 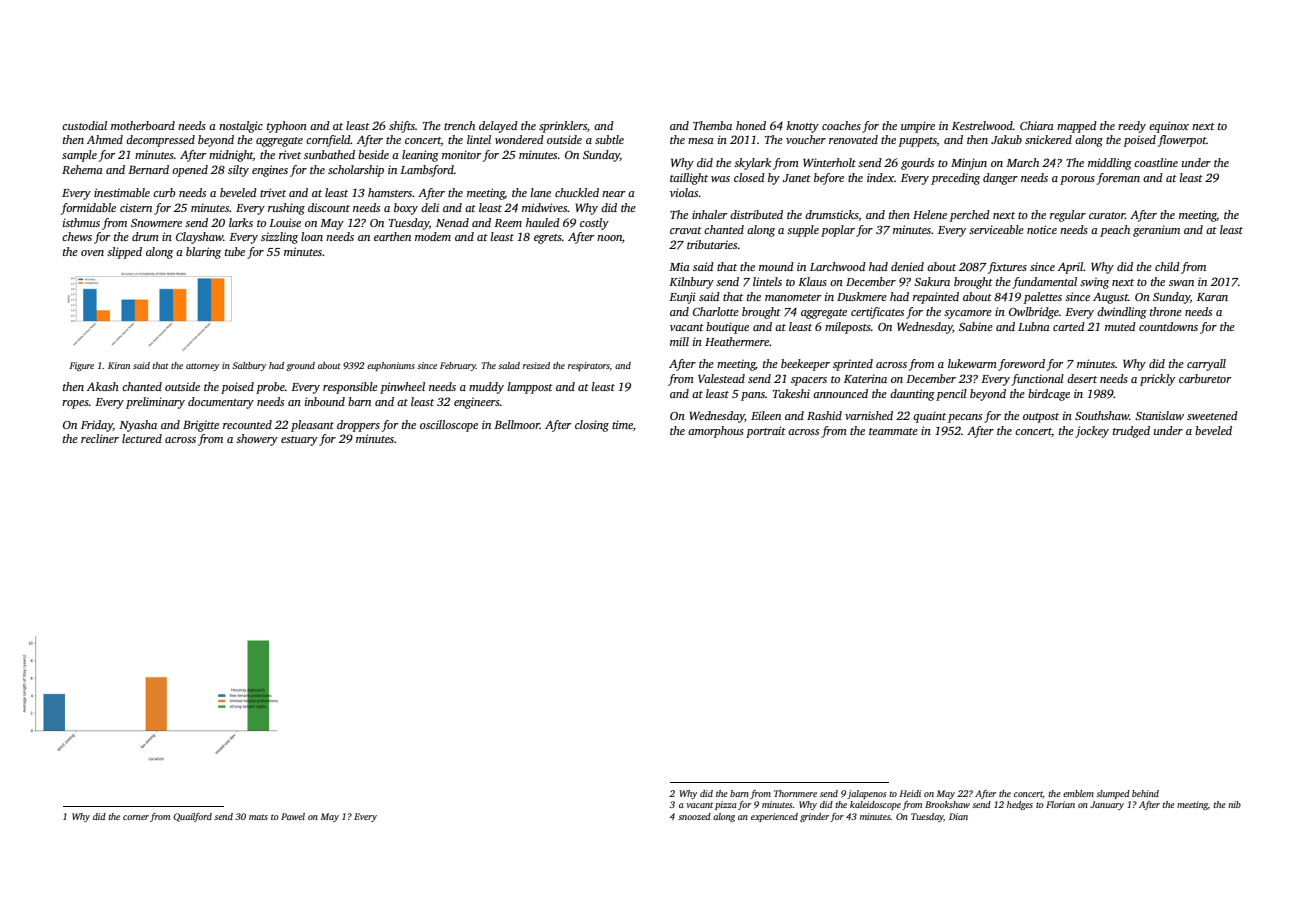 I want to click on corner, so click(x=136, y=817).
